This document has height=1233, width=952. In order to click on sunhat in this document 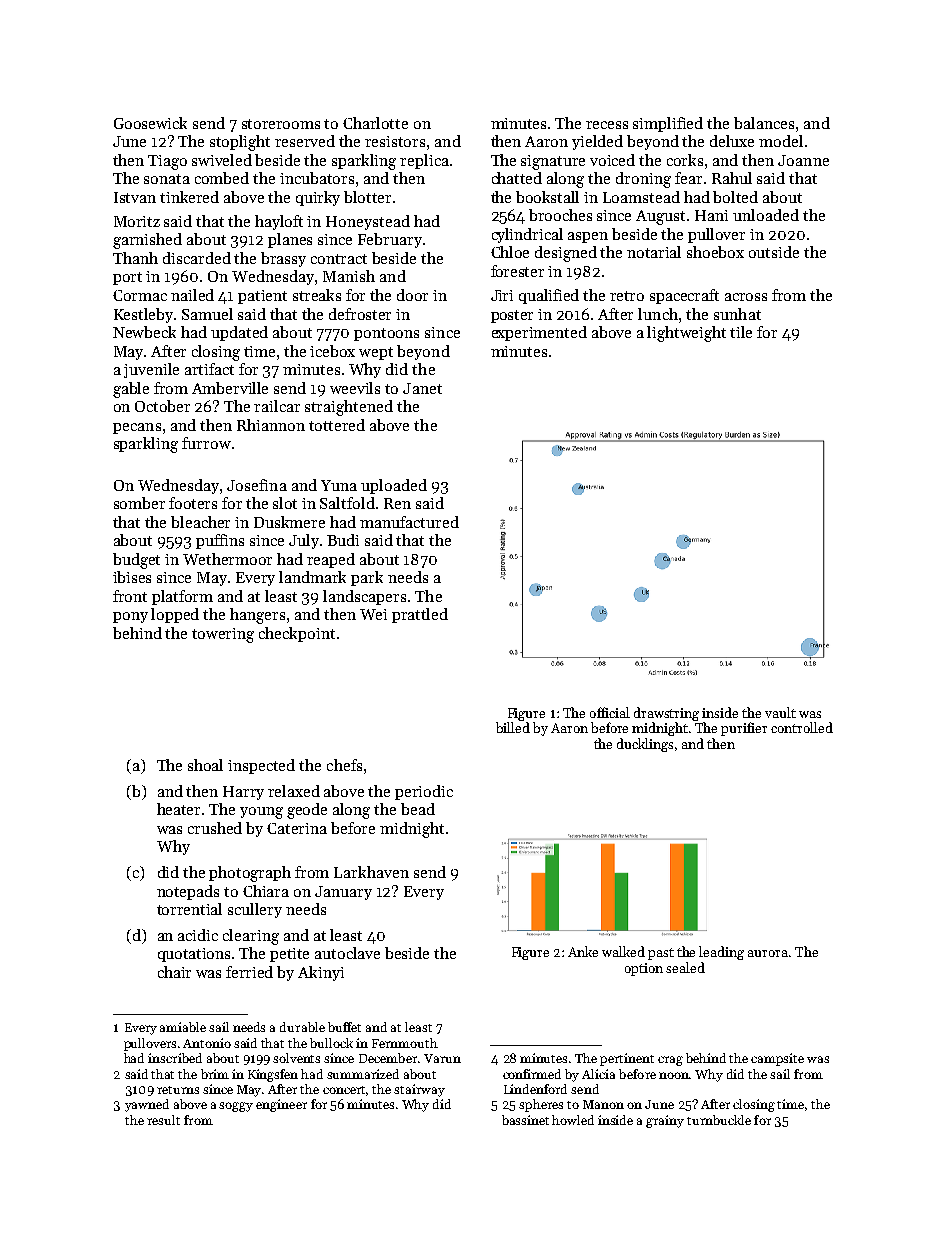, I will do `click(737, 314)`.
